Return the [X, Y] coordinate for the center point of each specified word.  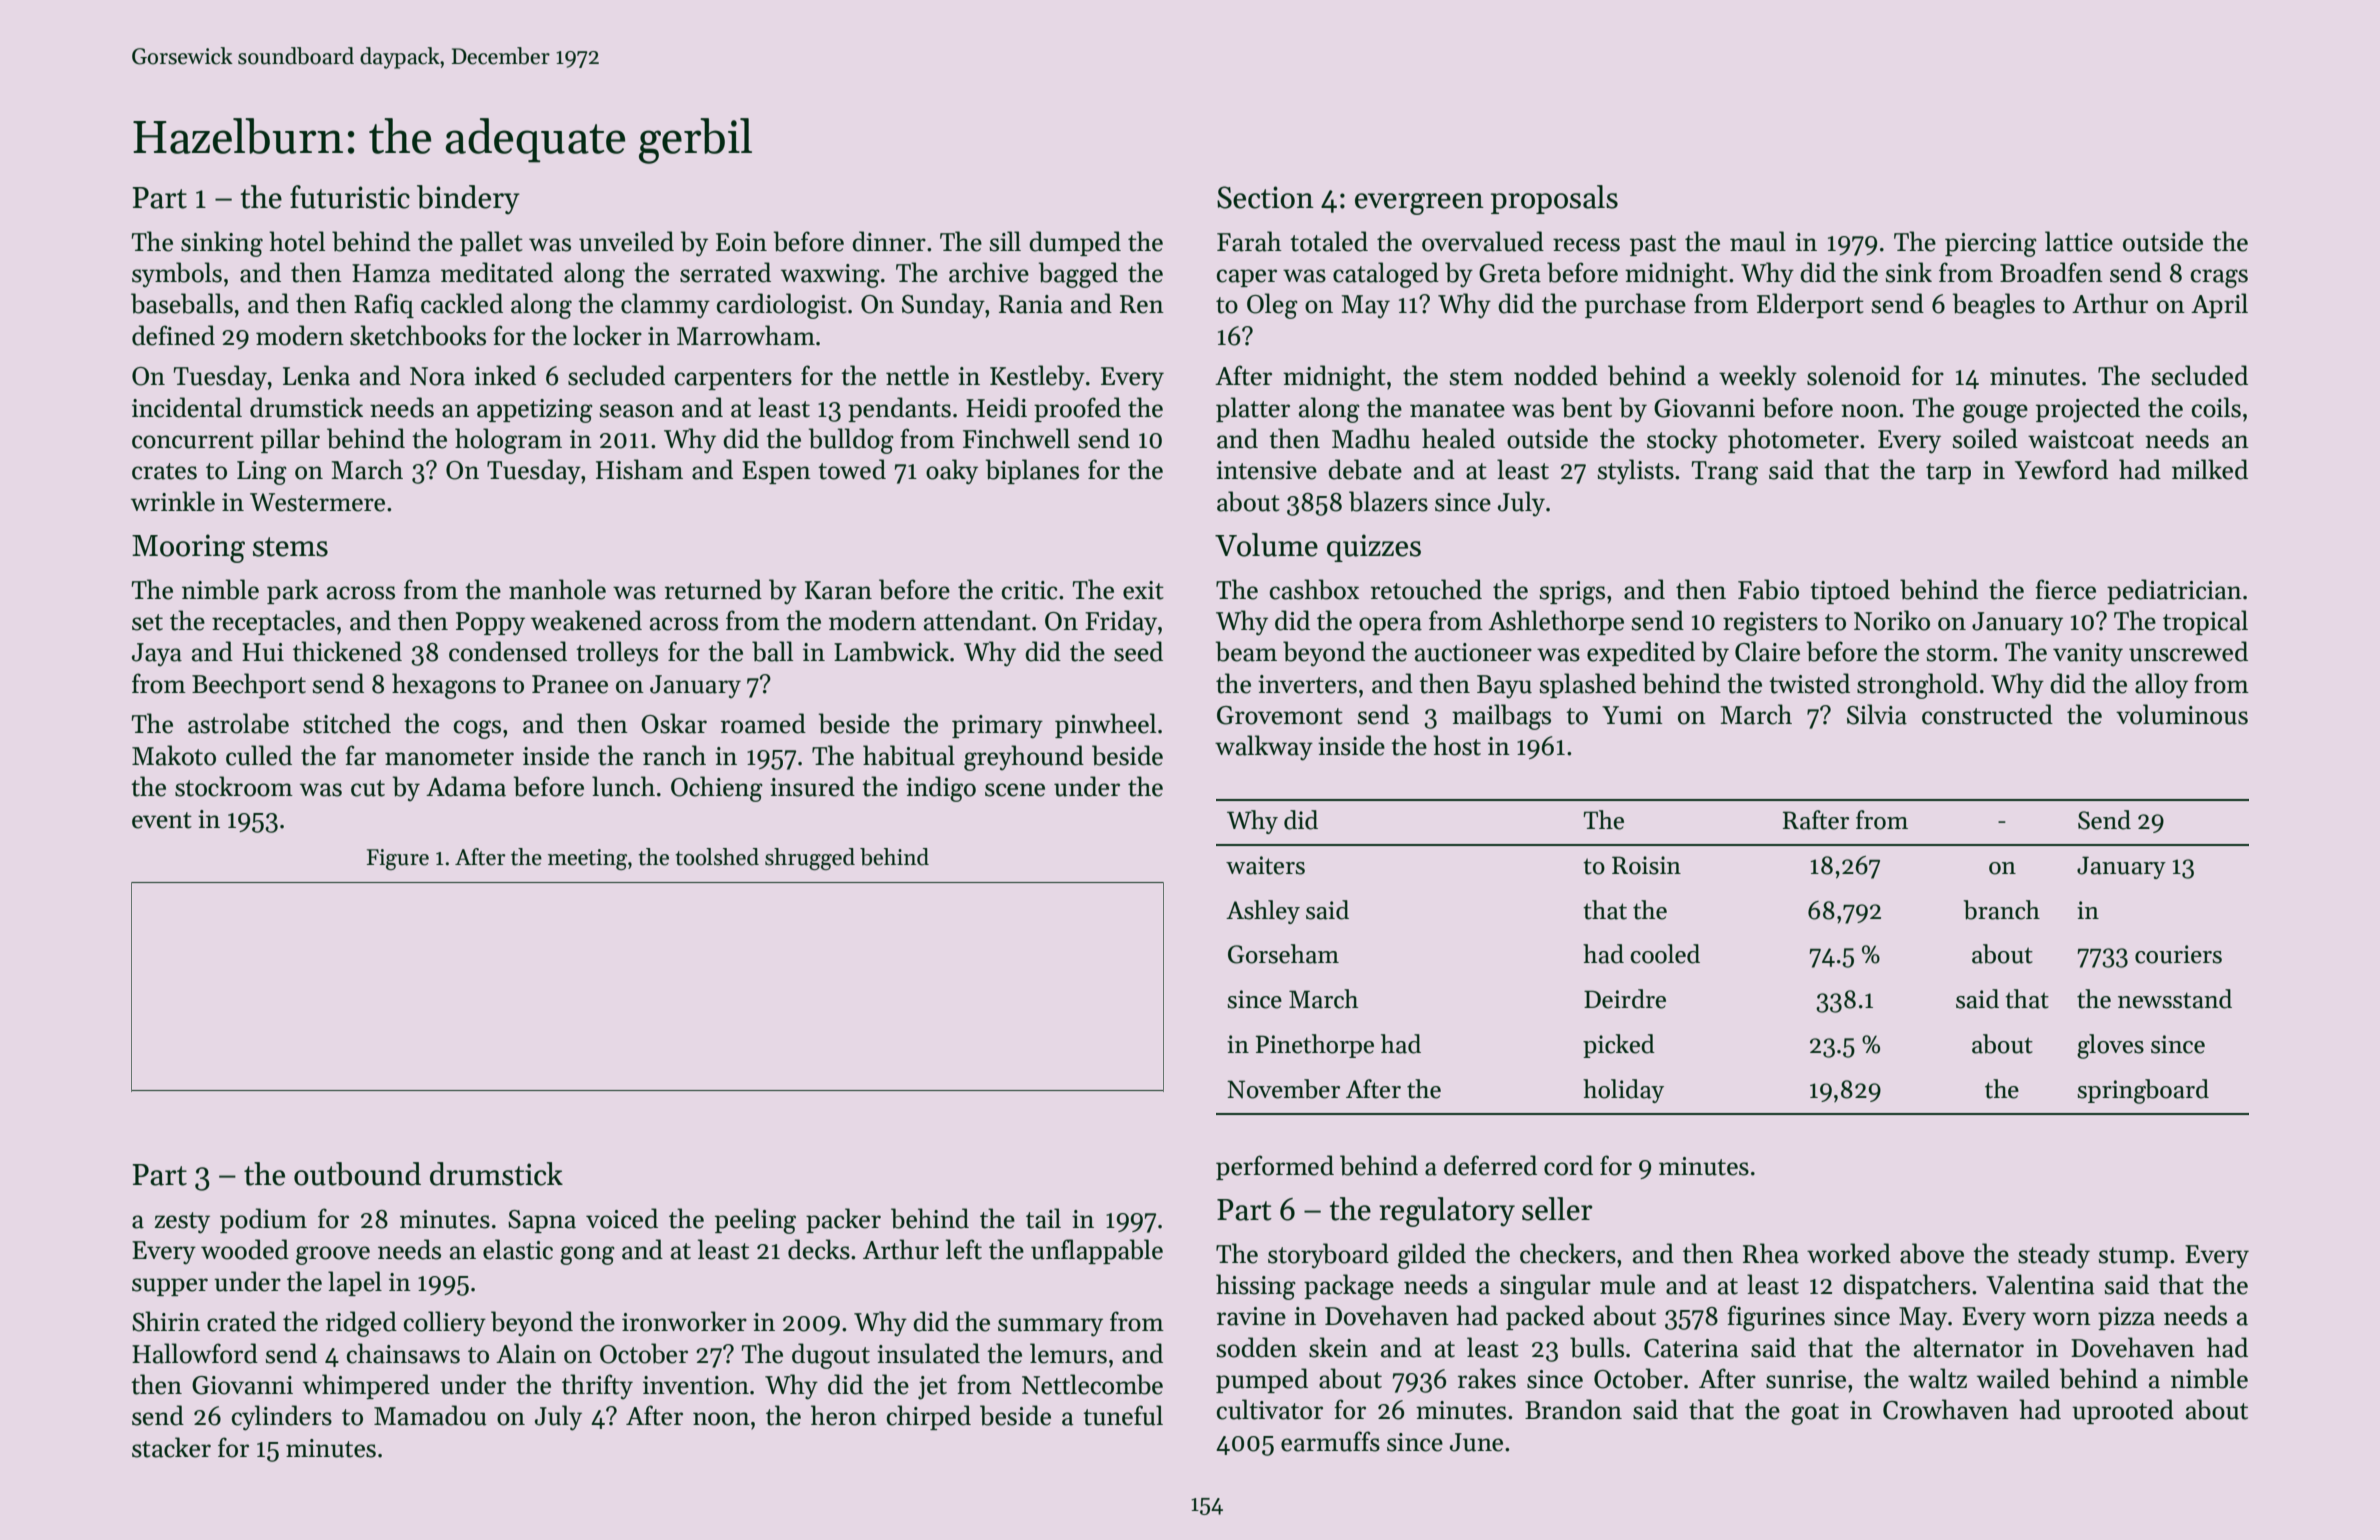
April [2219, 305]
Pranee [570, 684]
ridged [361, 1324]
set [147, 622]
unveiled [626, 241]
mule [1627, 1284]
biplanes [1032, 471]
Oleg [1272, 306]
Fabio [1768, 589]
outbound [357, 1174]
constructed [1987, 714]
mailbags [1501, 717]
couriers [2178, 954]
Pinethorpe [1315, 1046]
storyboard [1328, 1256]
